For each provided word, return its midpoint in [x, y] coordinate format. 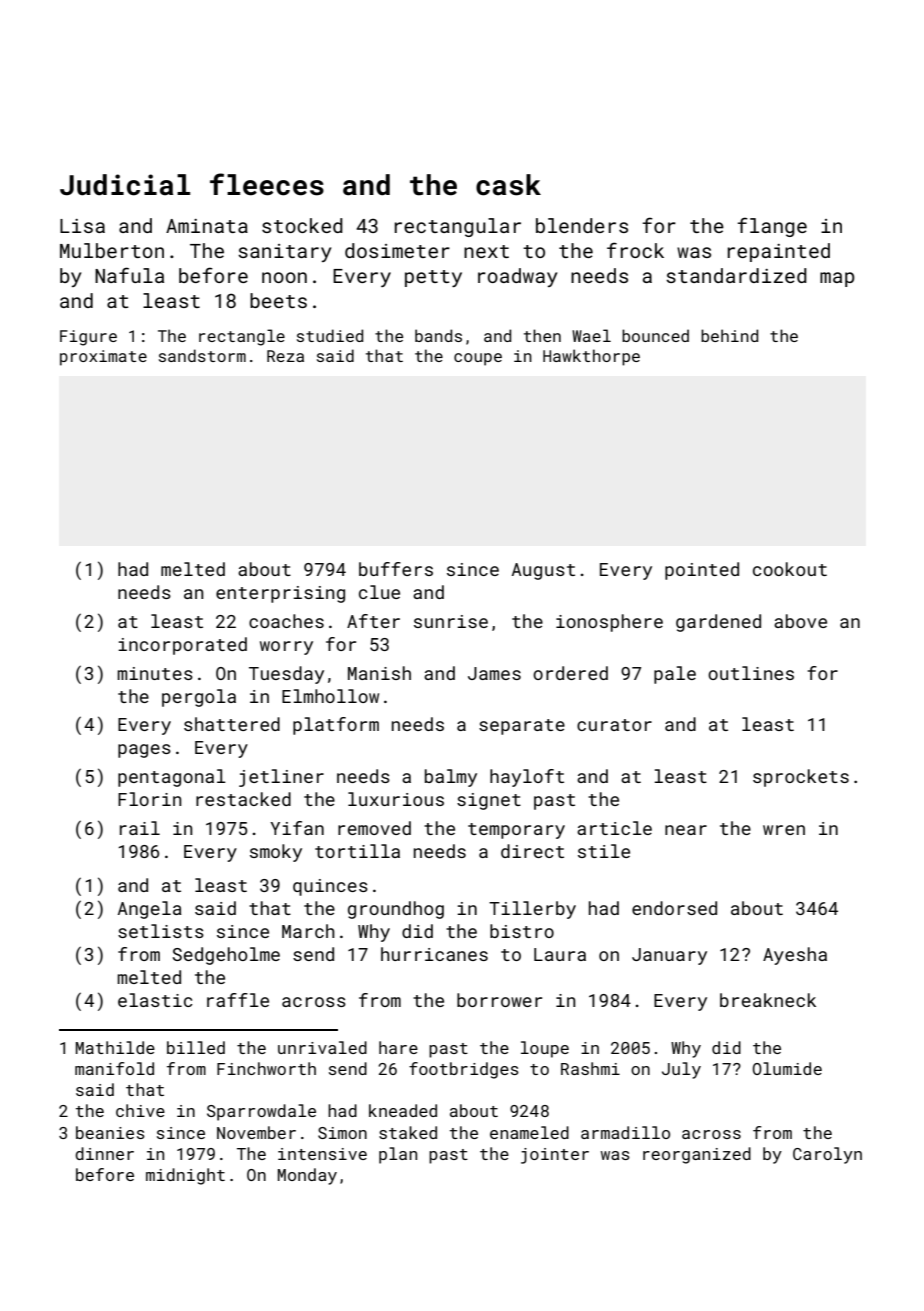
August [543, 571]
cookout [790, 569]
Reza [285, 356]
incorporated [182, 646]
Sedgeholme [226, 956]
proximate [103, 358]
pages [144, 751]
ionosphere [609, 623]
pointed [702, 571]
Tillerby [532, 910]
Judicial [125, 185]
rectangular [458, 227]
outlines [751, 673]
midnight [185, 1176]
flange [772, 227]
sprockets [801, 778]
